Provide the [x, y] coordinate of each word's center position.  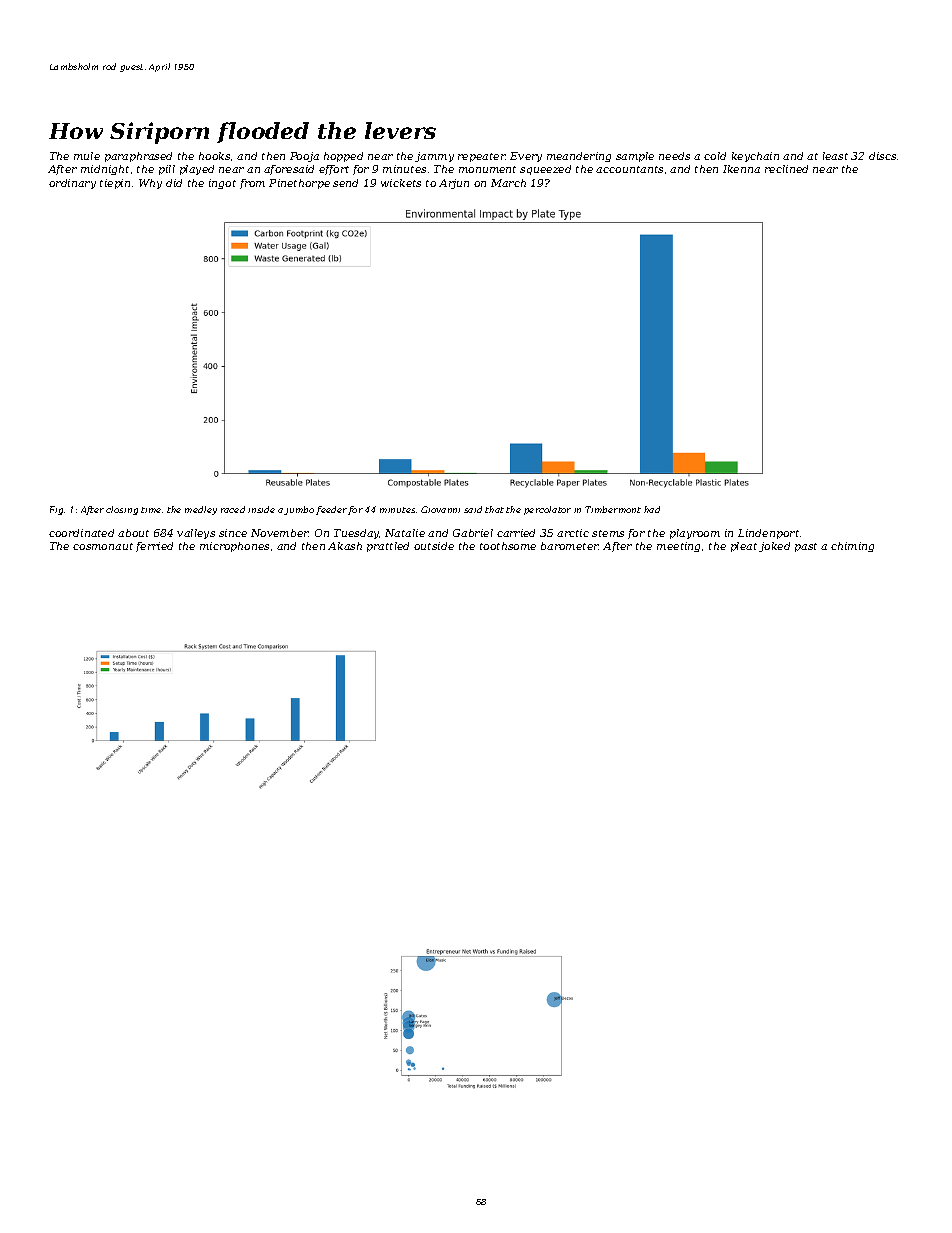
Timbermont [613, 509]
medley [201, 510]
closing [122, 510]
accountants [629, 169]
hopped [343, 157]
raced [233, 509]
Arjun [454, 184]
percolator [547, 510]
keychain [755, 157]
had [652, 509]
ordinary [72, 184]
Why [150, 184]
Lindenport [768, 534]
